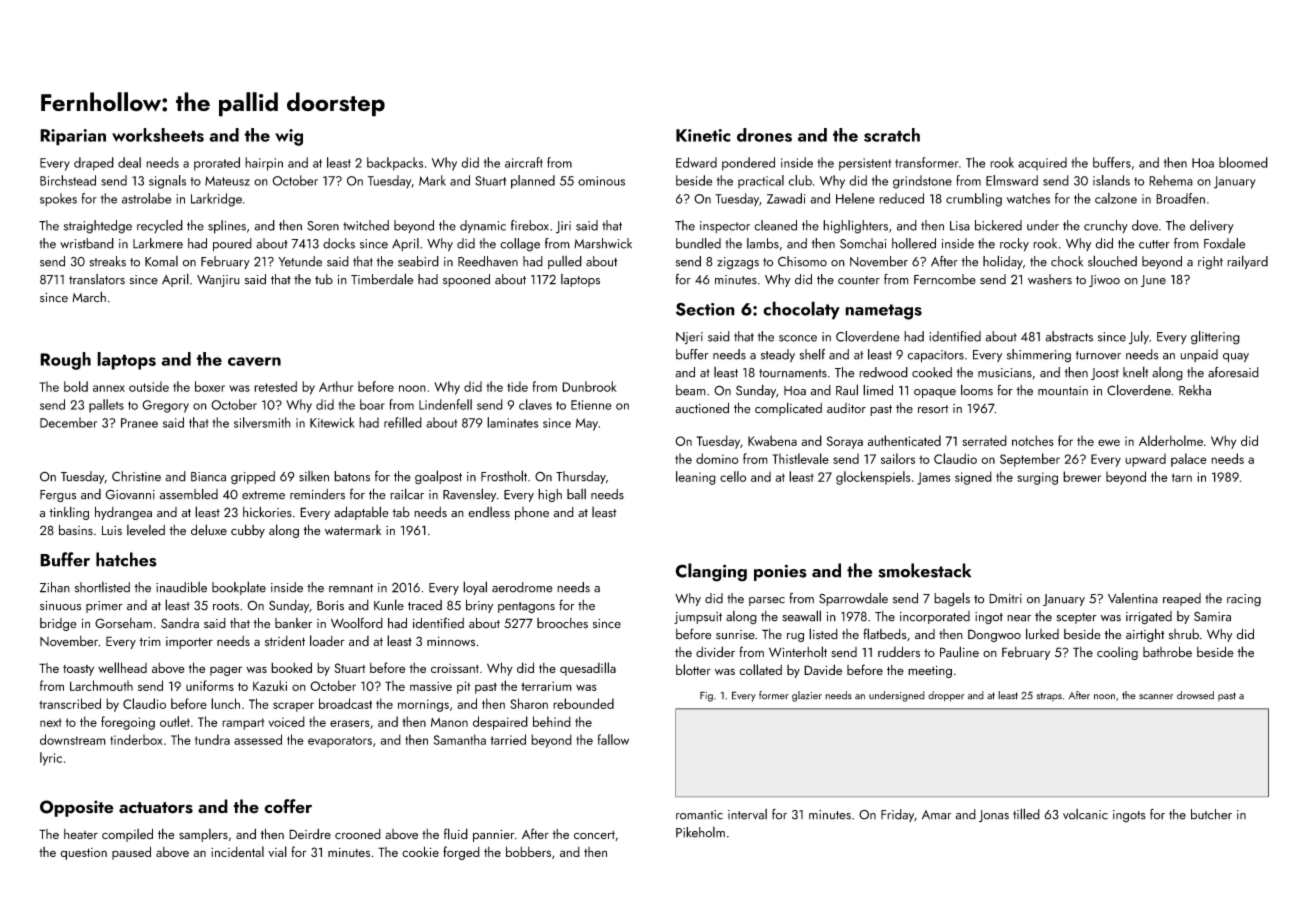 The height and width of the image is (924, 1308). I want to click on erasers, so click(350, 723).
